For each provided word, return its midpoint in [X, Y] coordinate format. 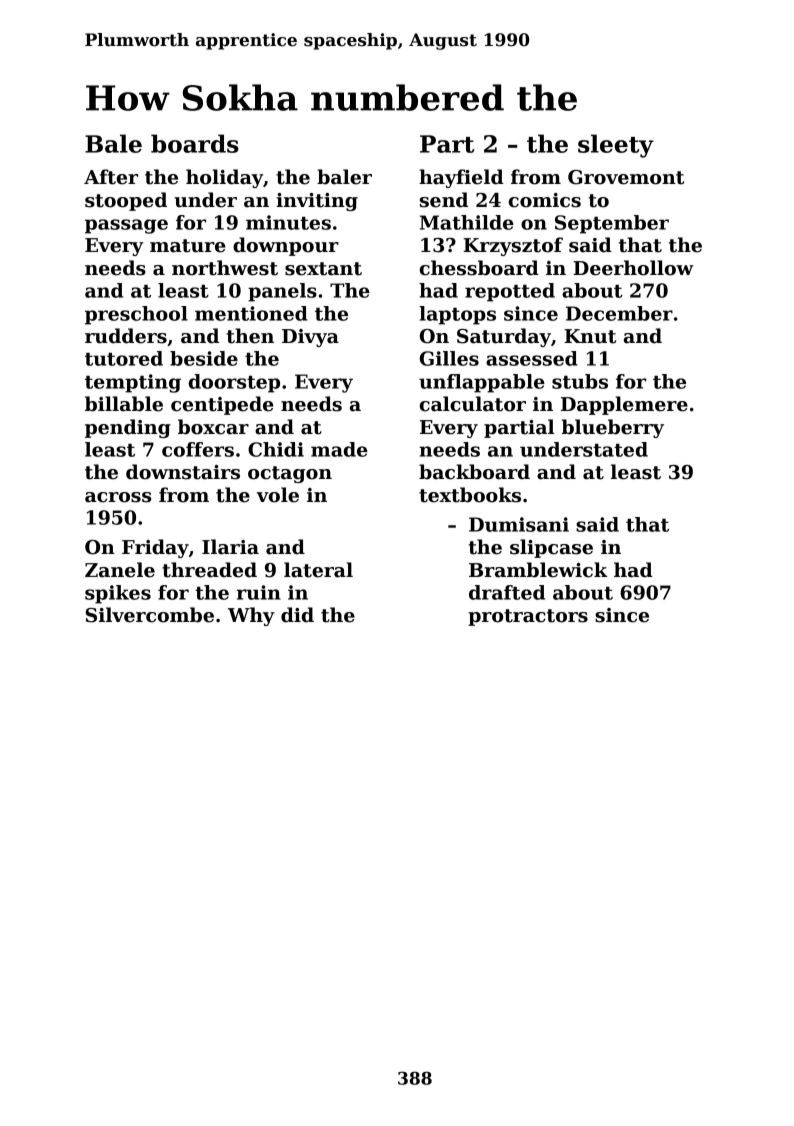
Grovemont [626, 177]
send [444, 200]
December [619, 313]
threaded [209, 570]
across [118, 497]
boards [195, 143]
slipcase [551, 548]
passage [126, 226]
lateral [318, 570]
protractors [528, 617]
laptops [457, 315]
